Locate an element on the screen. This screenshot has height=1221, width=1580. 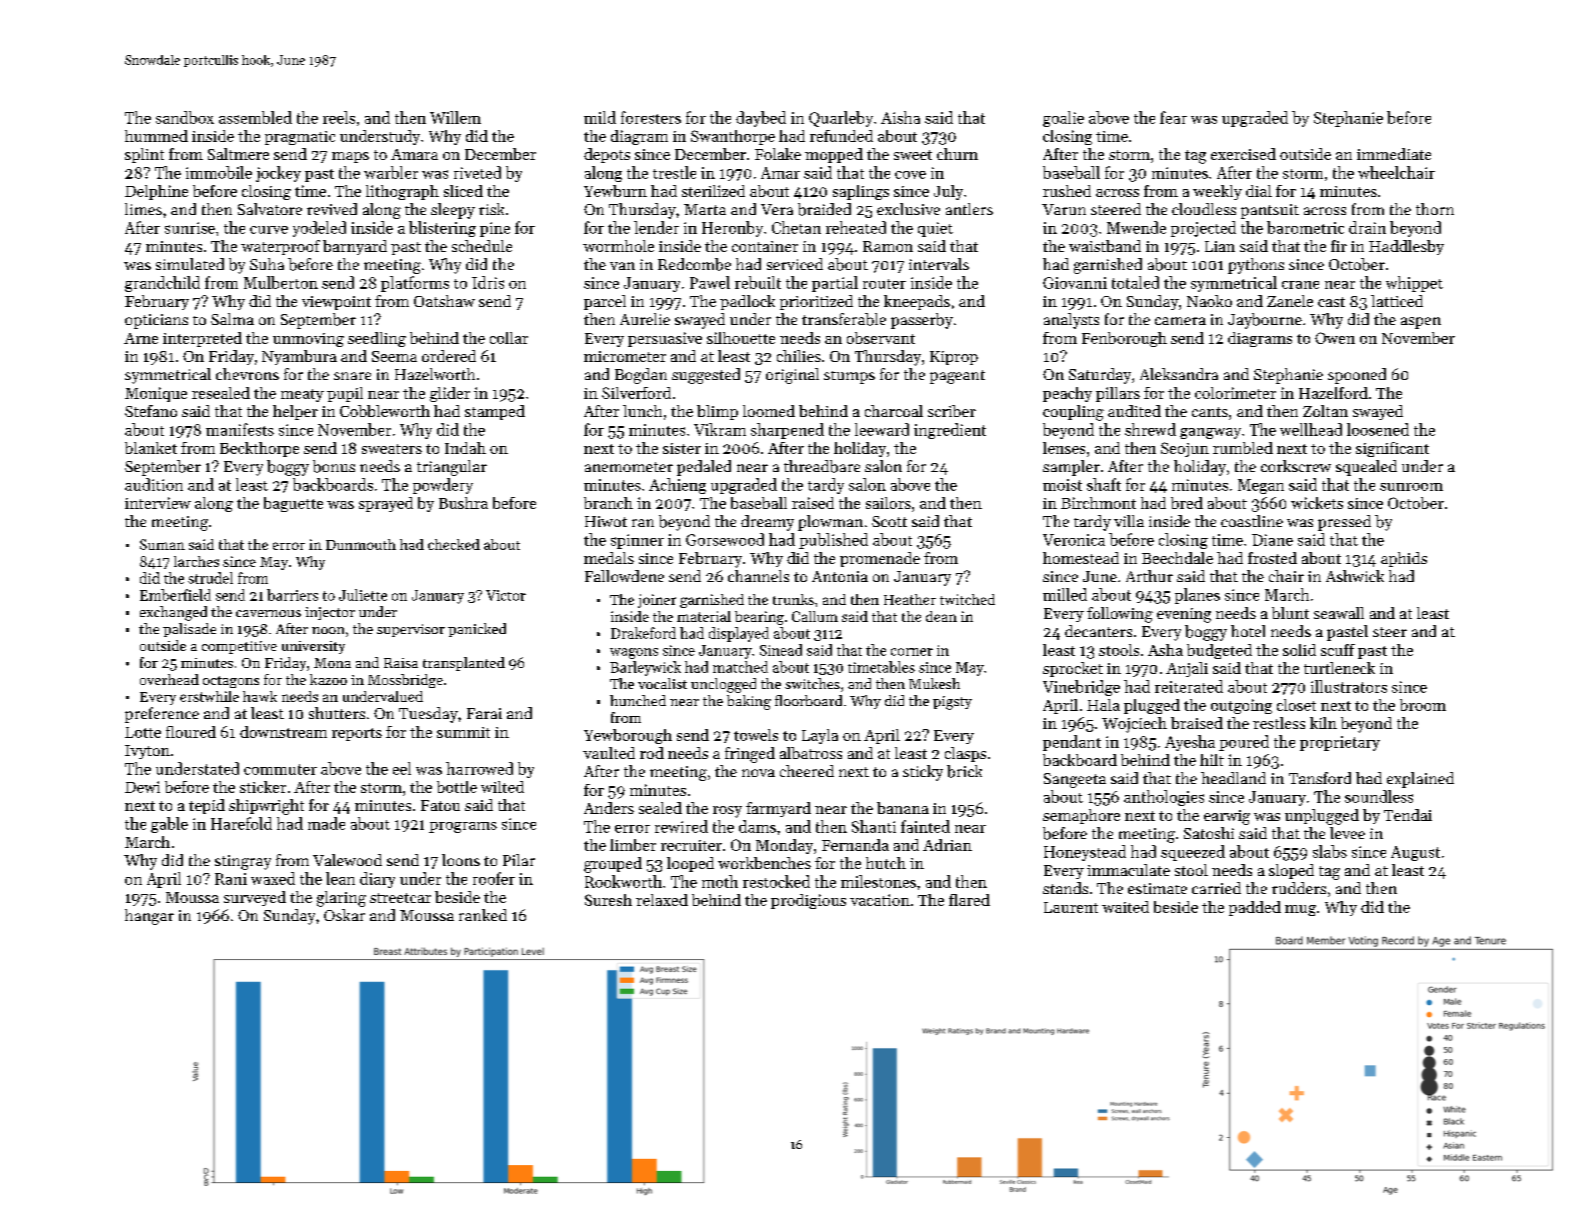
blanket is located at coordinates (151, 448).
